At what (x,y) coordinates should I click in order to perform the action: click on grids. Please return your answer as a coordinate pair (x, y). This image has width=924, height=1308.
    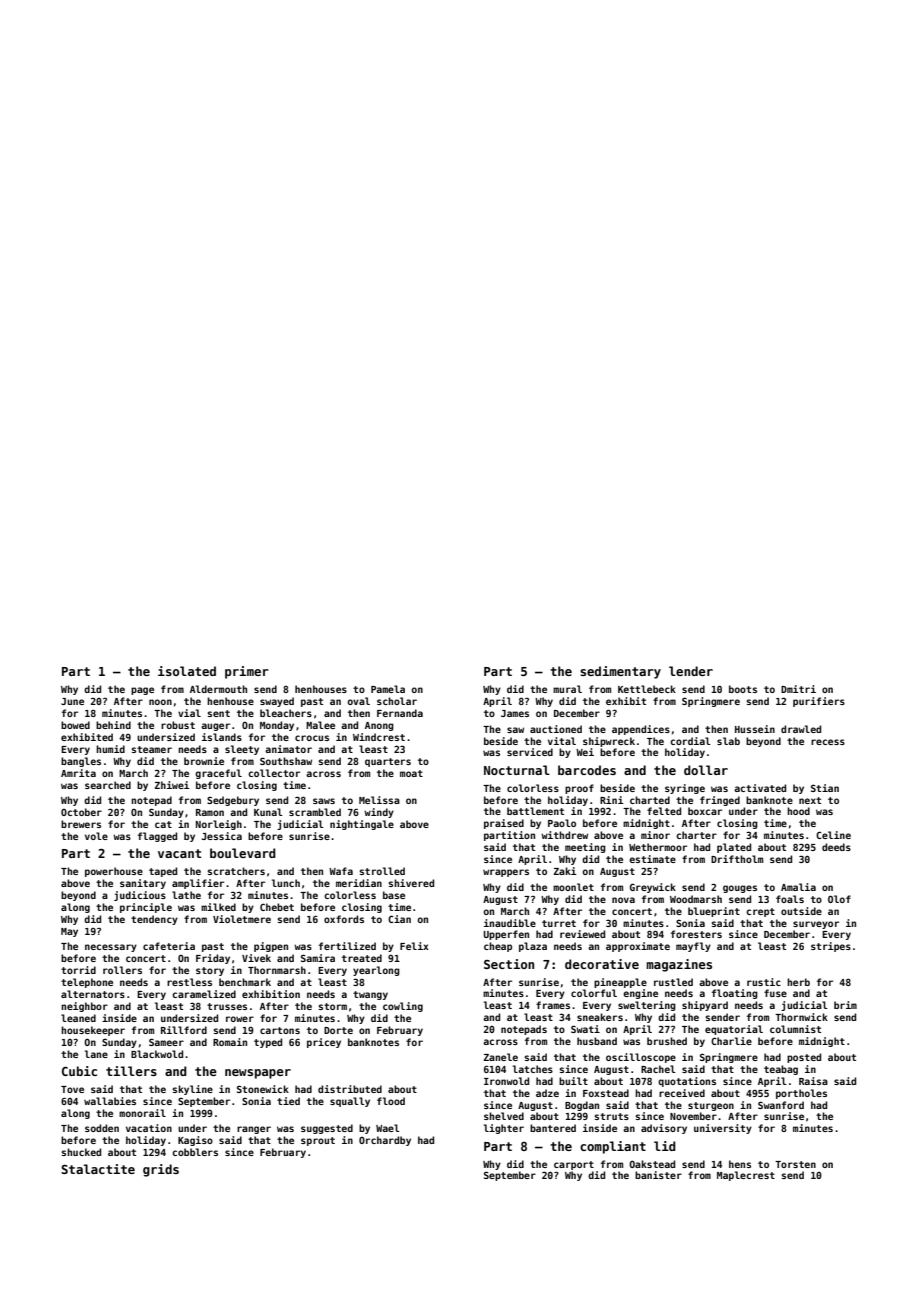
    Looking at the image, I should click on (161, 1170).
